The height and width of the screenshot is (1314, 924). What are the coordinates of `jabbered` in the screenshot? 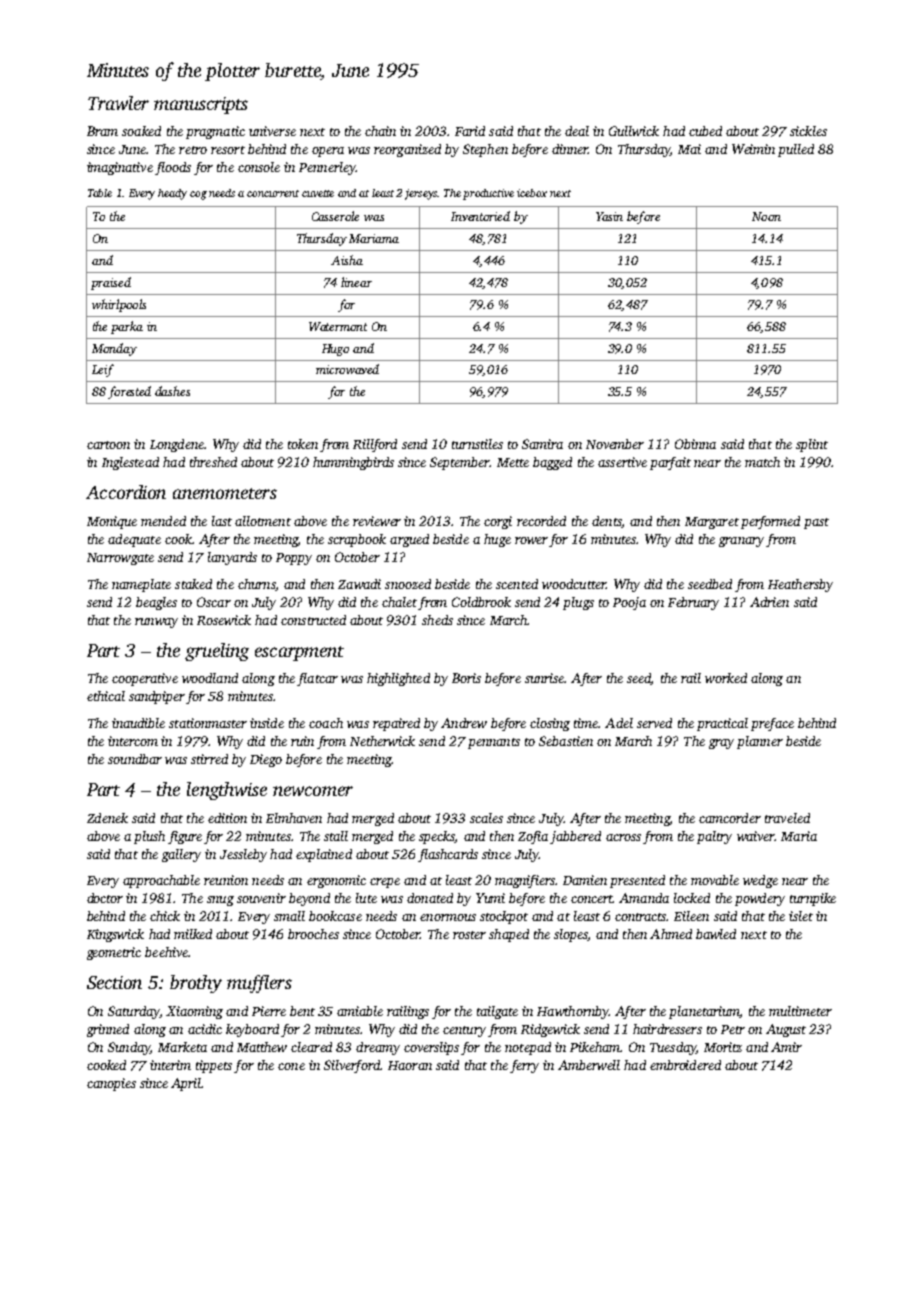 It's located at (575, 837).
